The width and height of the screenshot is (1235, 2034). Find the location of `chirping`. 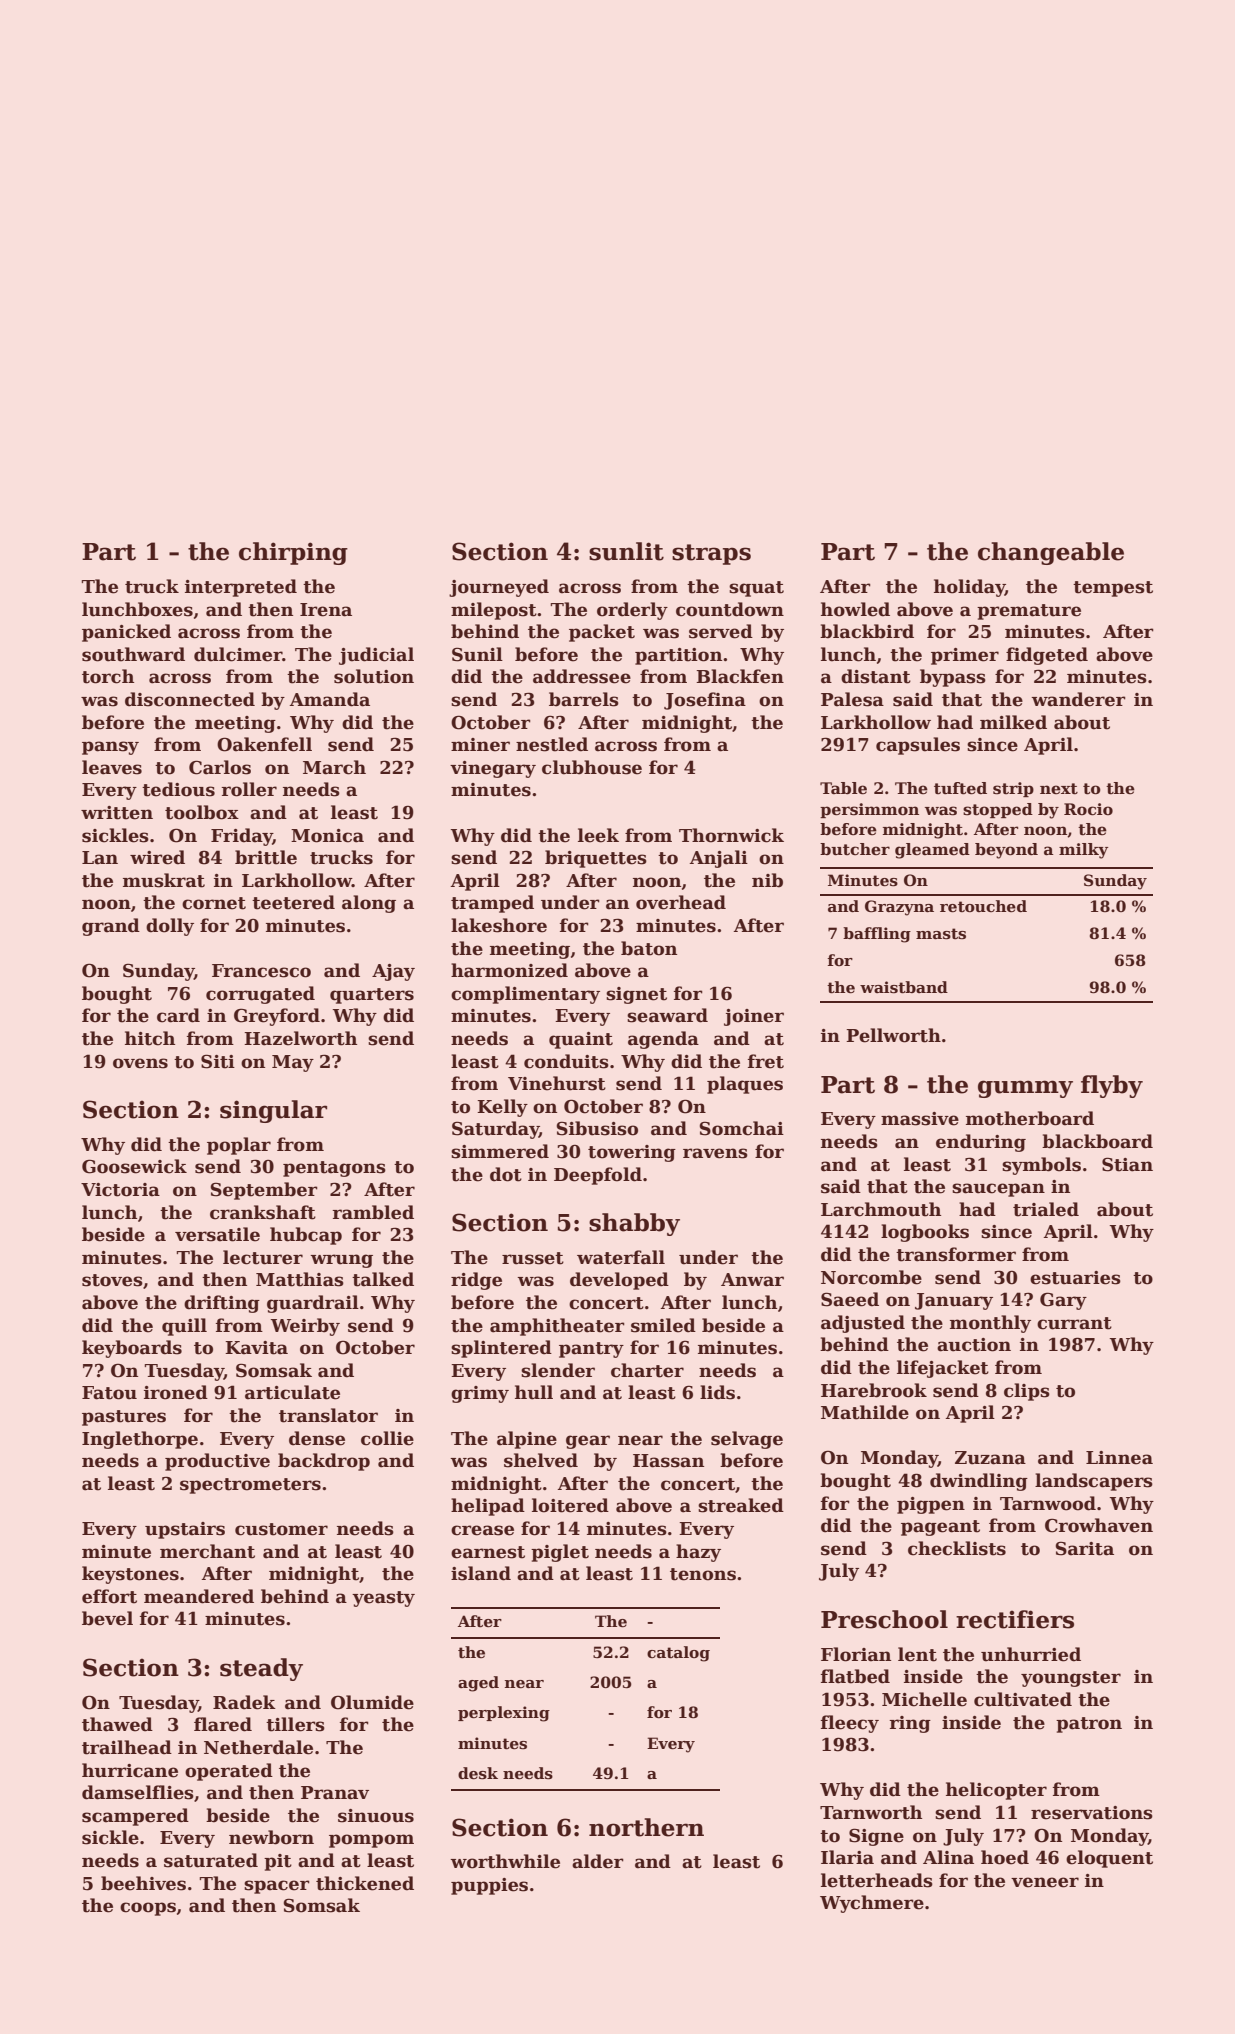

chirping is located at coordinates (293, 553).
